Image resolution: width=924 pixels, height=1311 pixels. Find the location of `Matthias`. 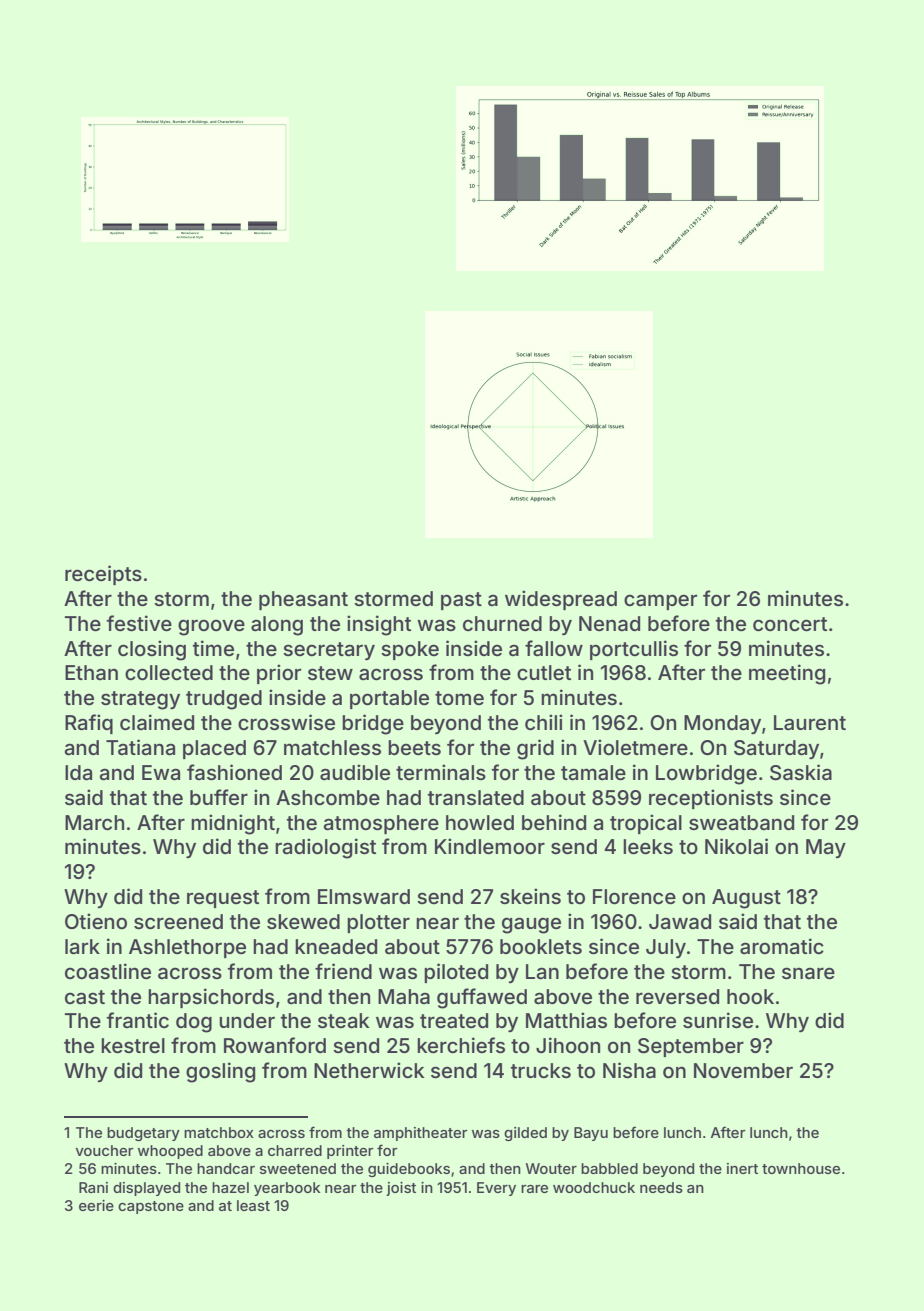

Matthias is located at coordinates (566, 1020).
